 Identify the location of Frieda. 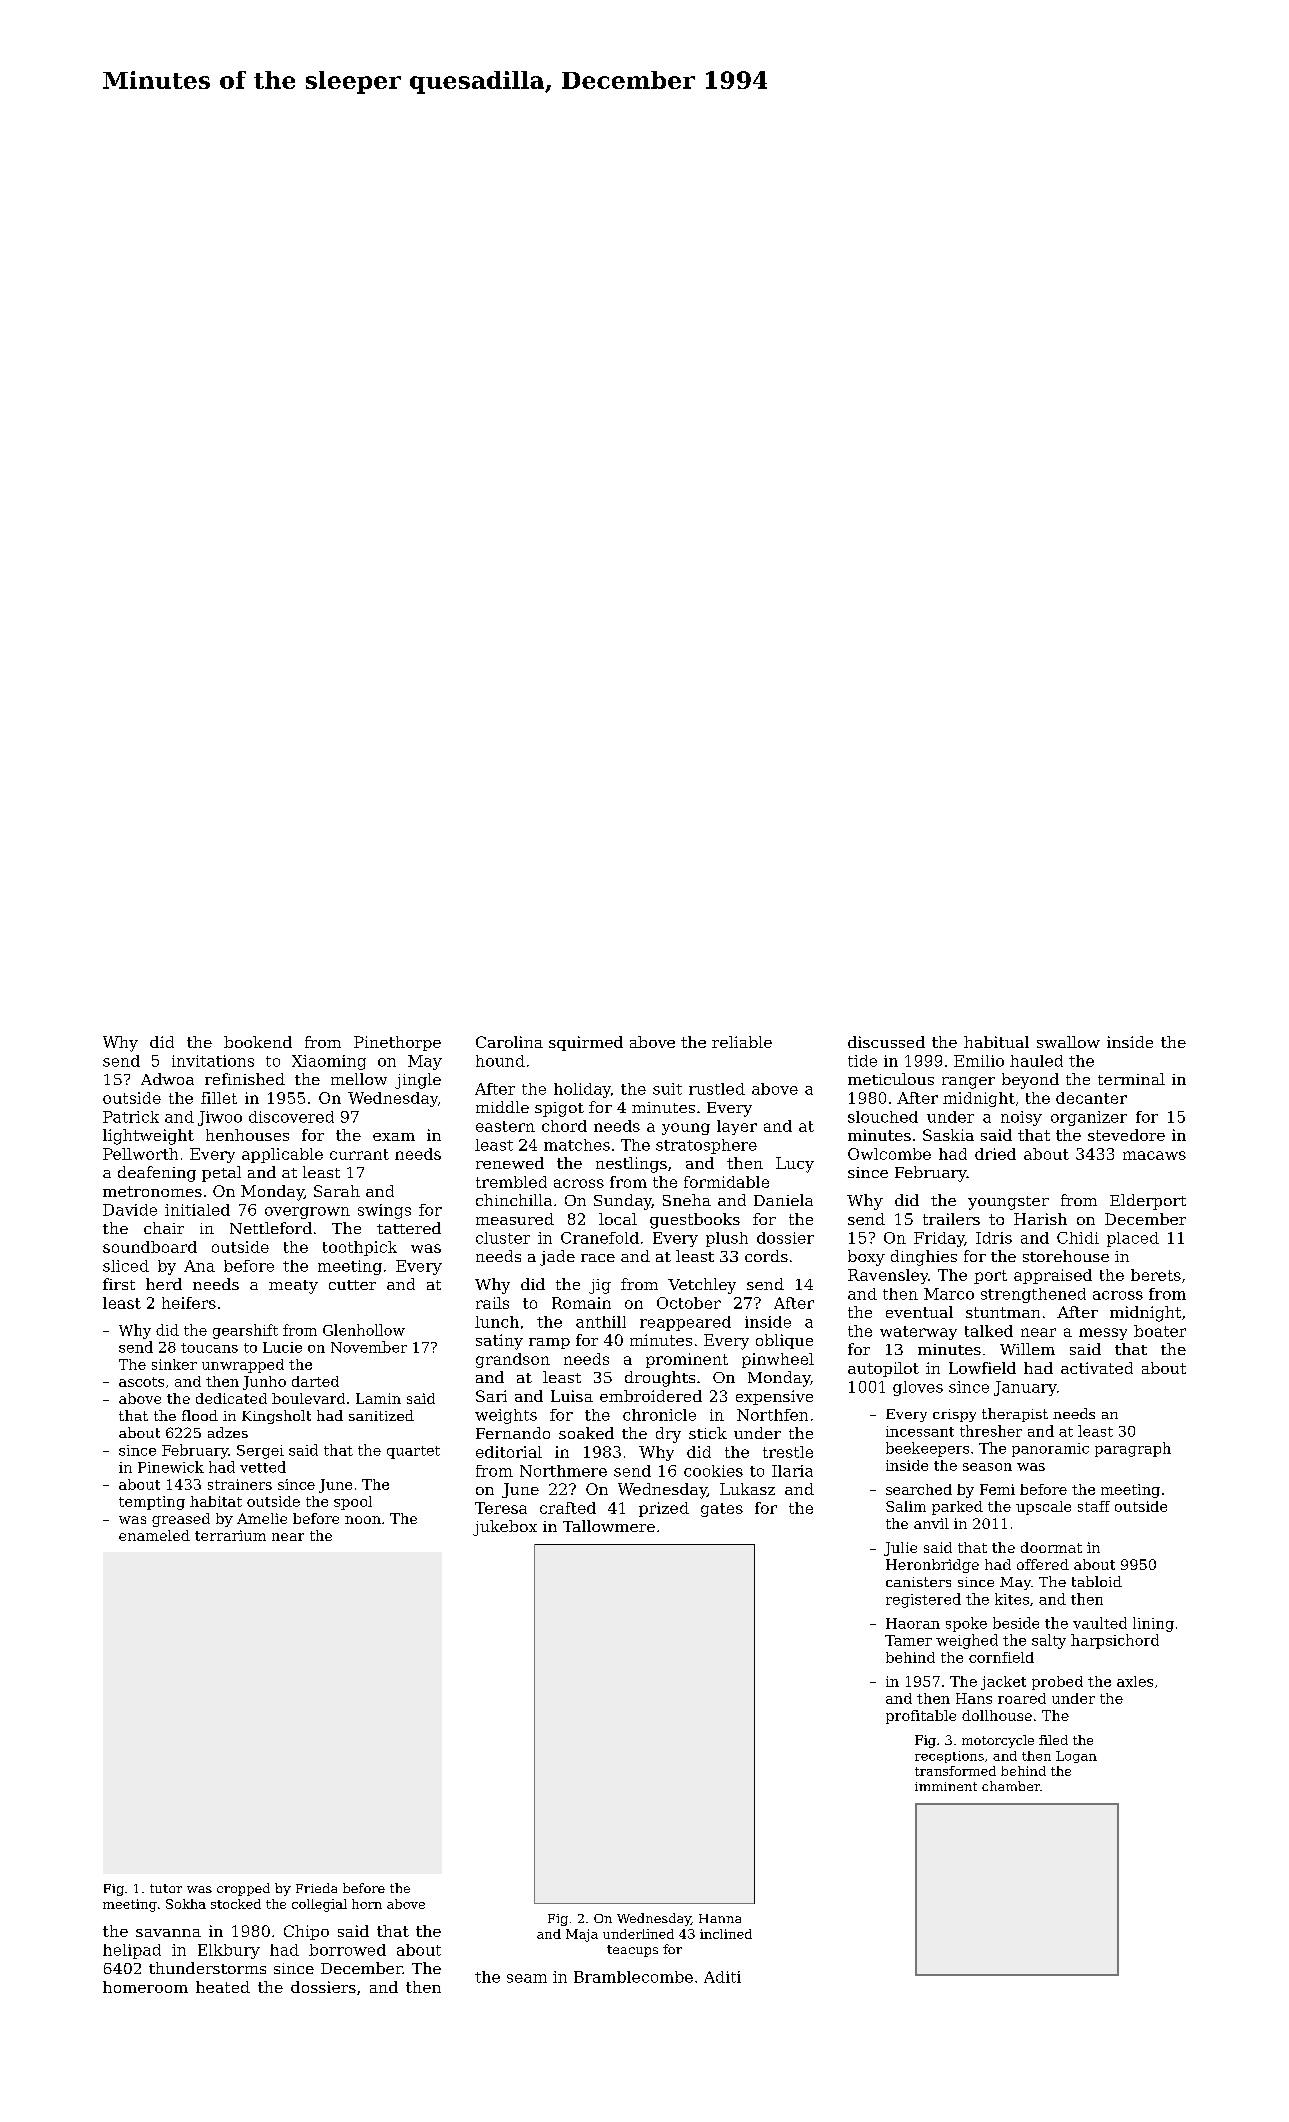
(316, 1888).
